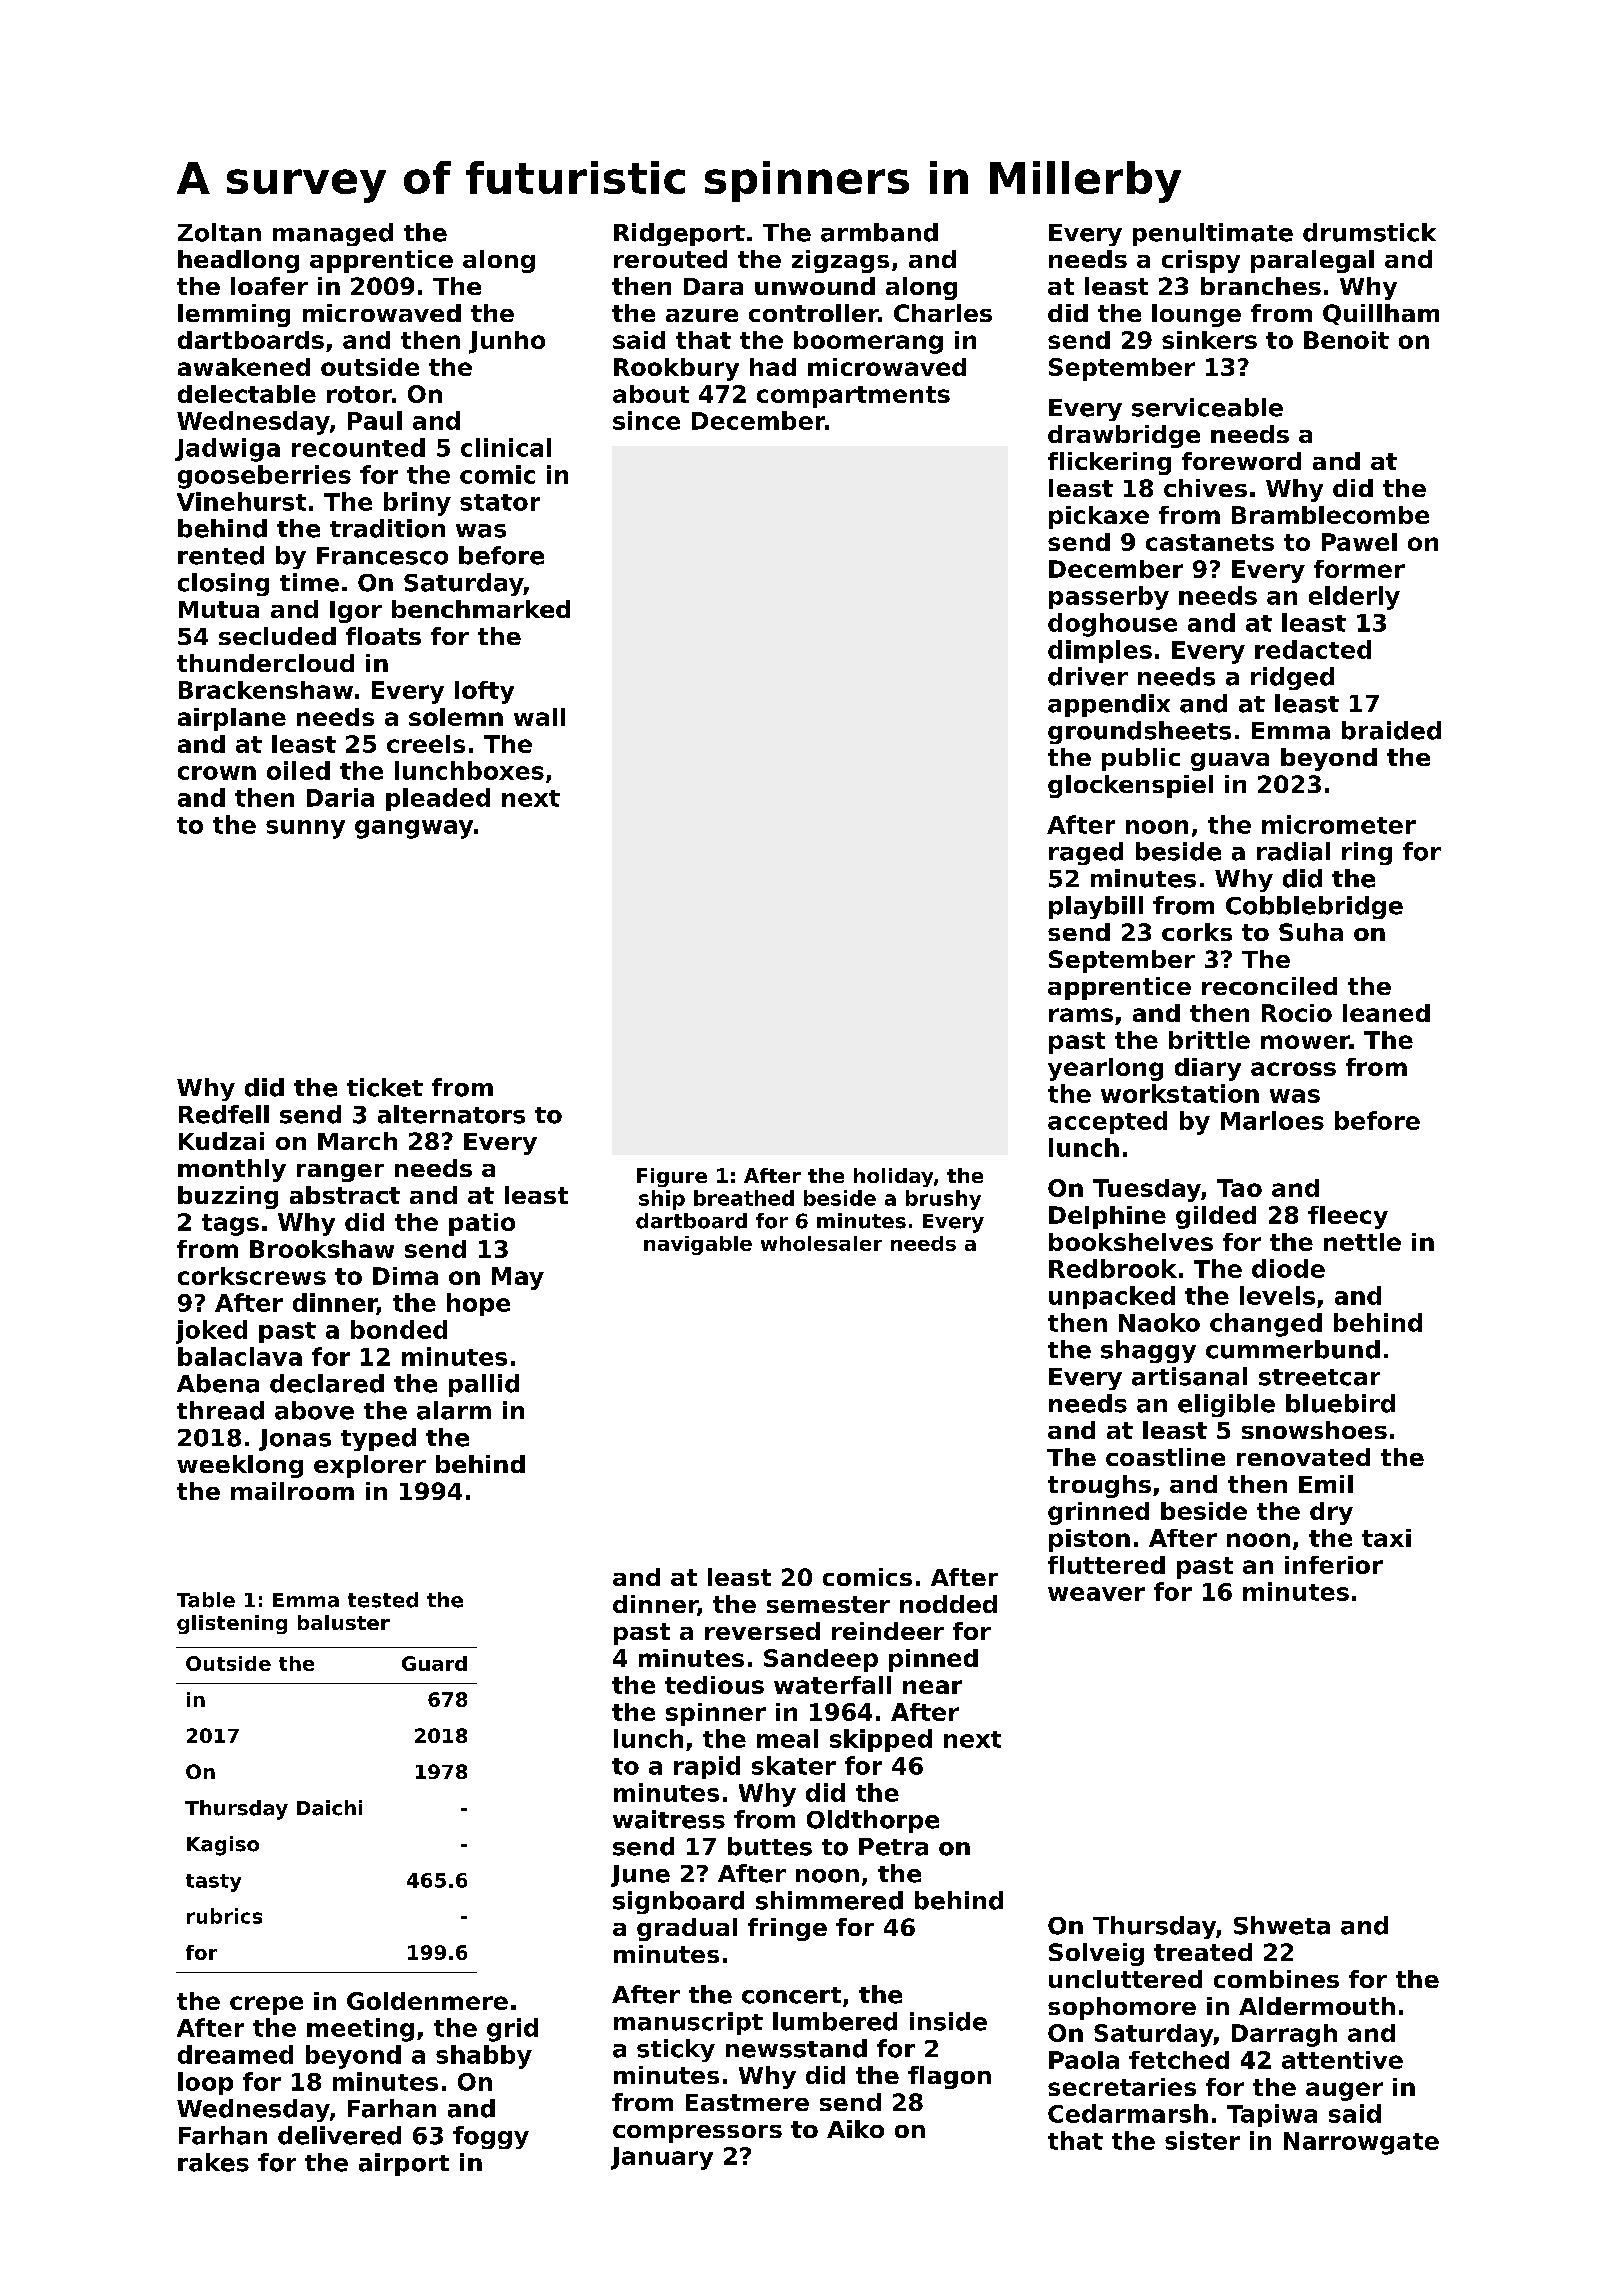  What do you see at coordinates (1202, 2140) in the image?
I see `sister` at bounding box center [1202, 2140].
